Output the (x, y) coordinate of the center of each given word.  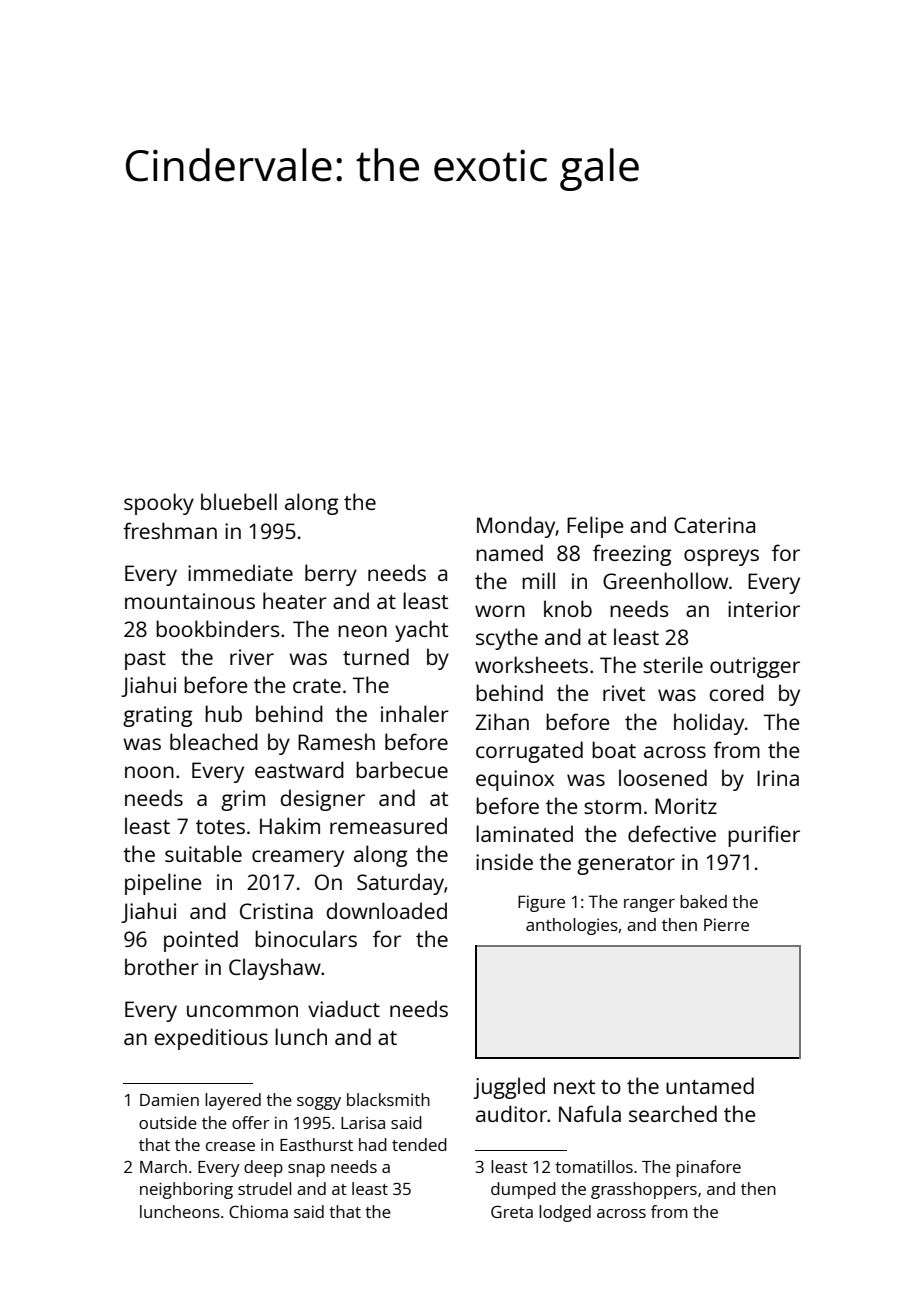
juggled (509, 1088)
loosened (663, 777)
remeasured (388, 825)
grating (157, 716)
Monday (516, 527)
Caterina (714, 525)
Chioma (258, 1211)
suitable (203, 853)
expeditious (211, 1039)
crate (317, 686)
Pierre (726, 924)
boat (614, 749)
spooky (159, 504)
